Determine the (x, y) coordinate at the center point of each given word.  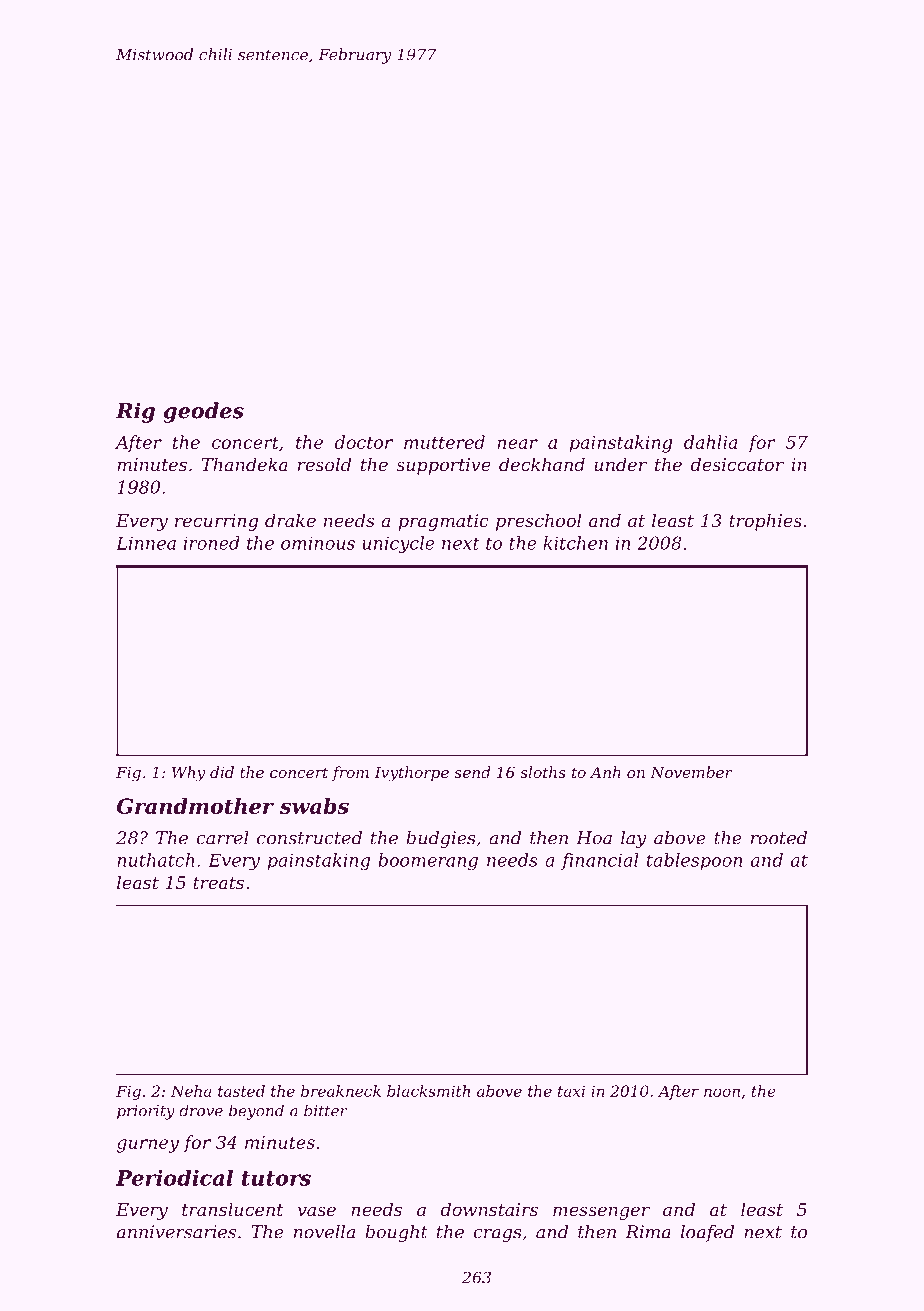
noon (722, 1092)
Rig (135, 412)
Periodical (174, 1177)
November (691, 772)
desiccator (737, 464)
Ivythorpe (411, 774)
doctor (364, 442)
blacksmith (428, 1091)
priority (146, 1112)
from (350, 773)
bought (396, 1233)
